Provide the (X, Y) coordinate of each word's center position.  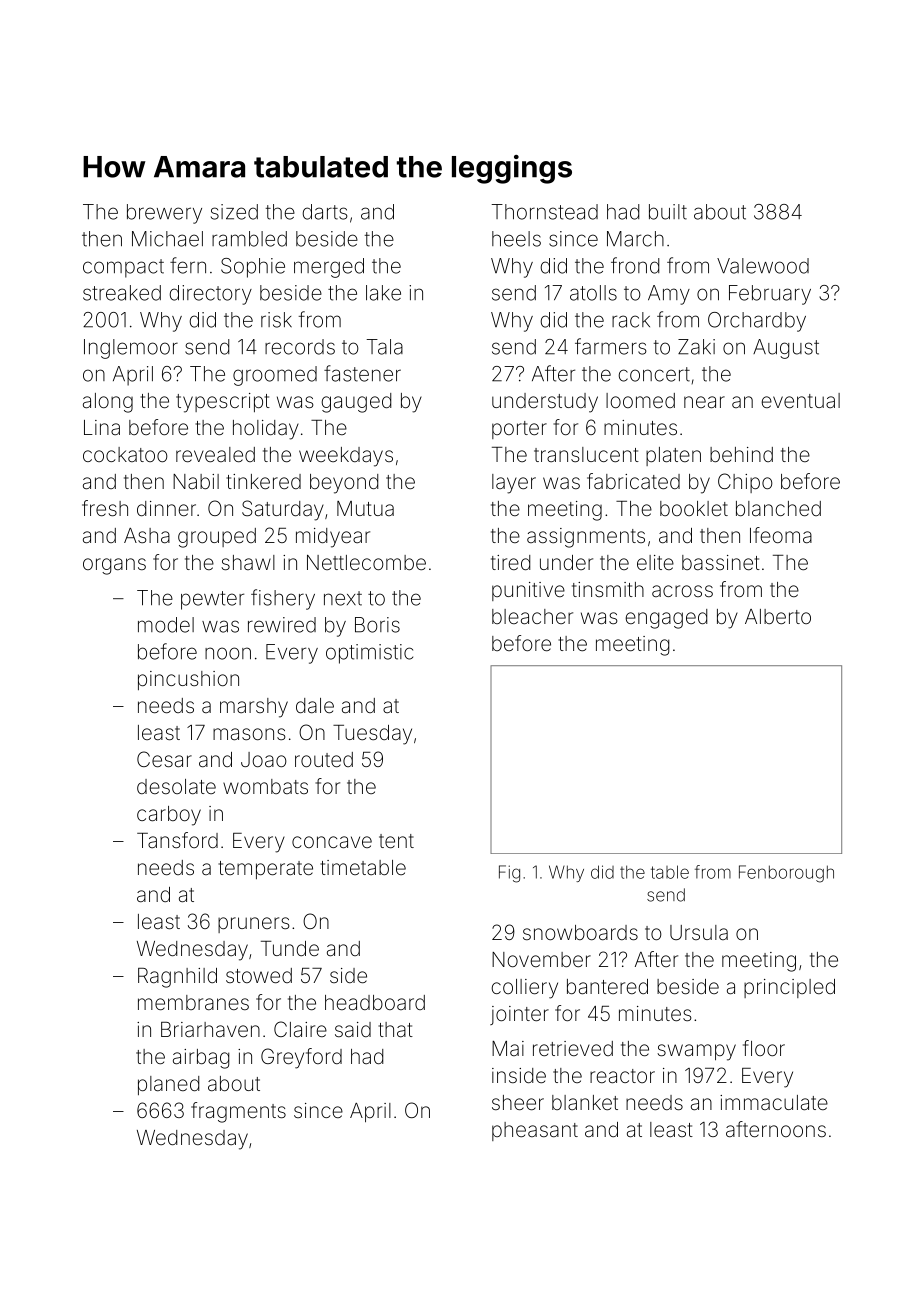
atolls (593, 293)
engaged (666, 619)
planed (168, 1085)
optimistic (369, 654)
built (668, 212)
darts (325, 212)
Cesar (164, 759)
